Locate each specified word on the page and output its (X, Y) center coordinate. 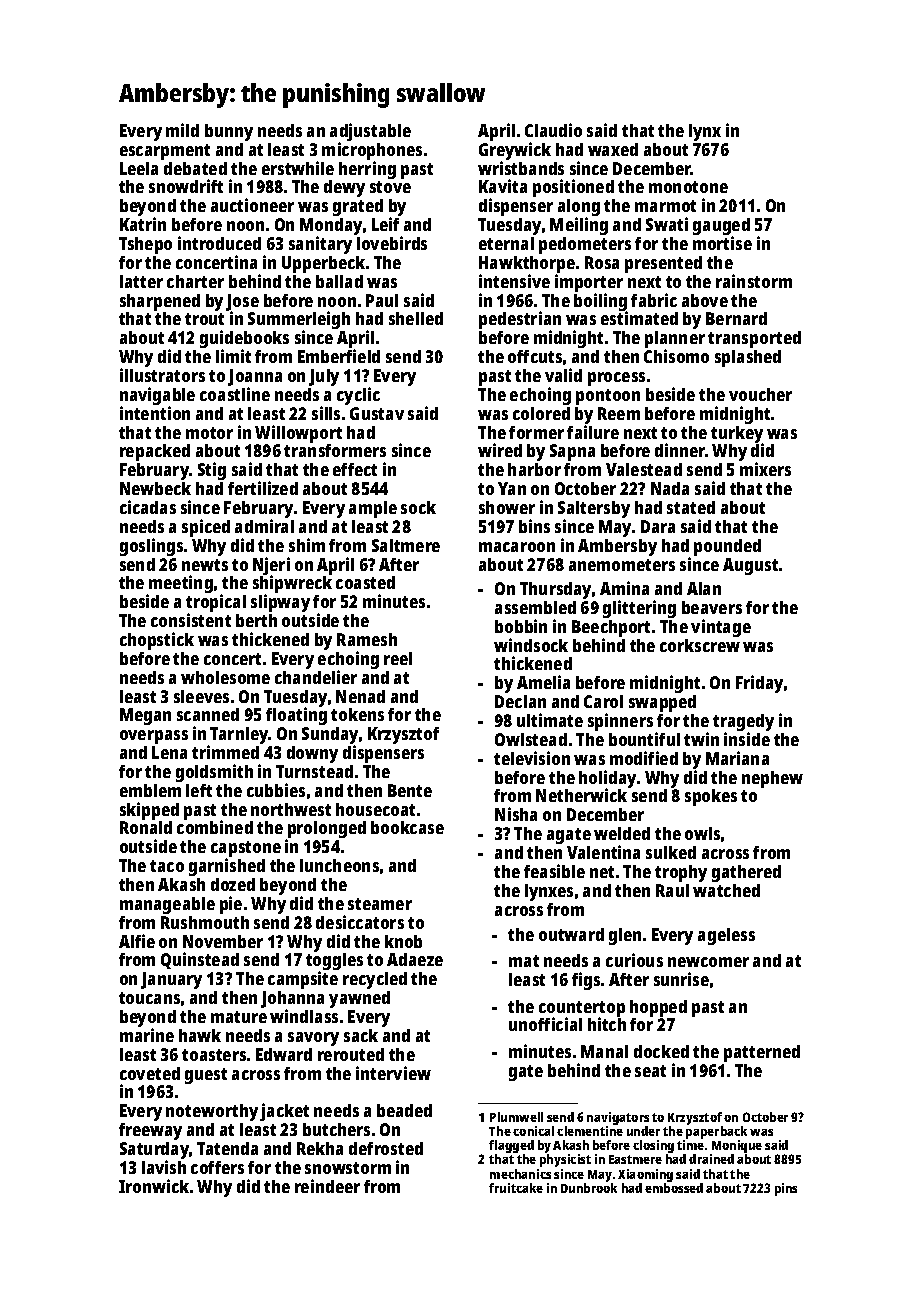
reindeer (327, 1186)
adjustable (370, 132)
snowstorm (348, 1168)
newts (205, 565)
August (750, 566)
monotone (688, 187)
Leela (139, 168)
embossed (674, 1188)
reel (398, 658)
